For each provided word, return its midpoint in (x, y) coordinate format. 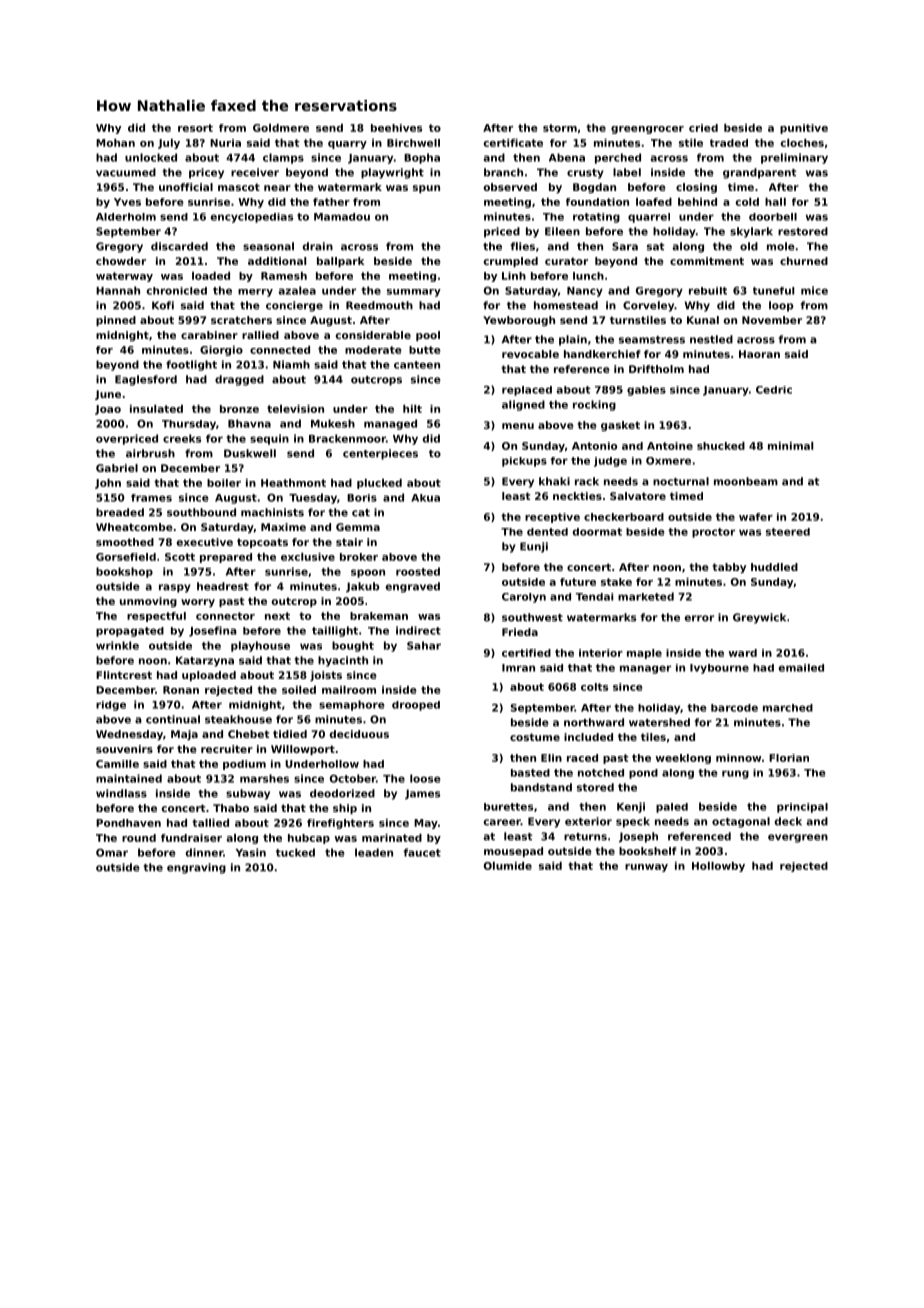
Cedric (774, 390)
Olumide (508, 866)
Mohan (115, 143)
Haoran (759, 354)
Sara (625, 246)
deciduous (359, 734)
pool (428, 336)
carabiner (209, 335)
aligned (523, 405)
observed (510, 187)
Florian (789, 758)
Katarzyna (205, 661)
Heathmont (293, 483)
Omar (112, 852)
